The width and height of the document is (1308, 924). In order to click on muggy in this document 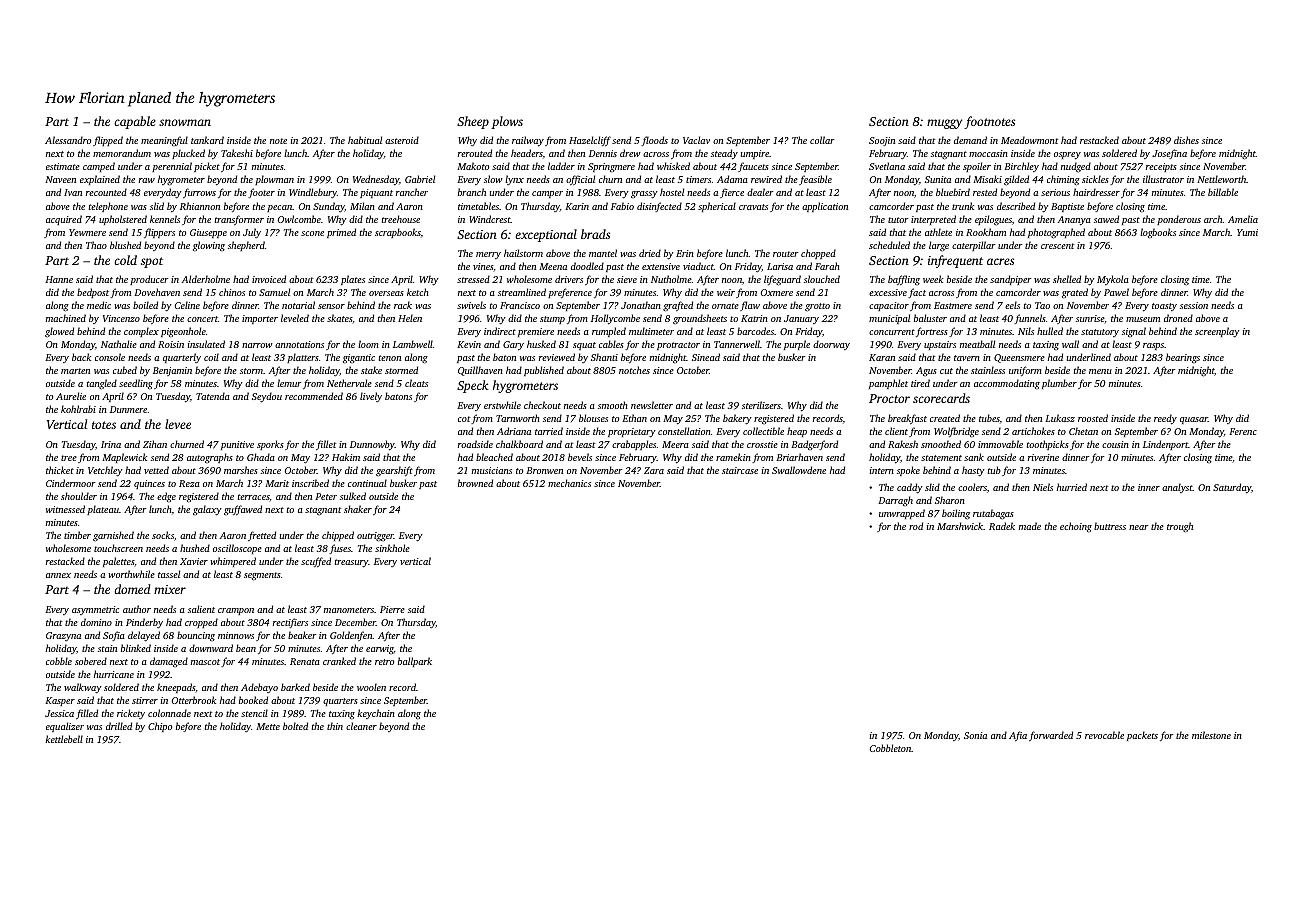, I will do `click(944, 124)`.
